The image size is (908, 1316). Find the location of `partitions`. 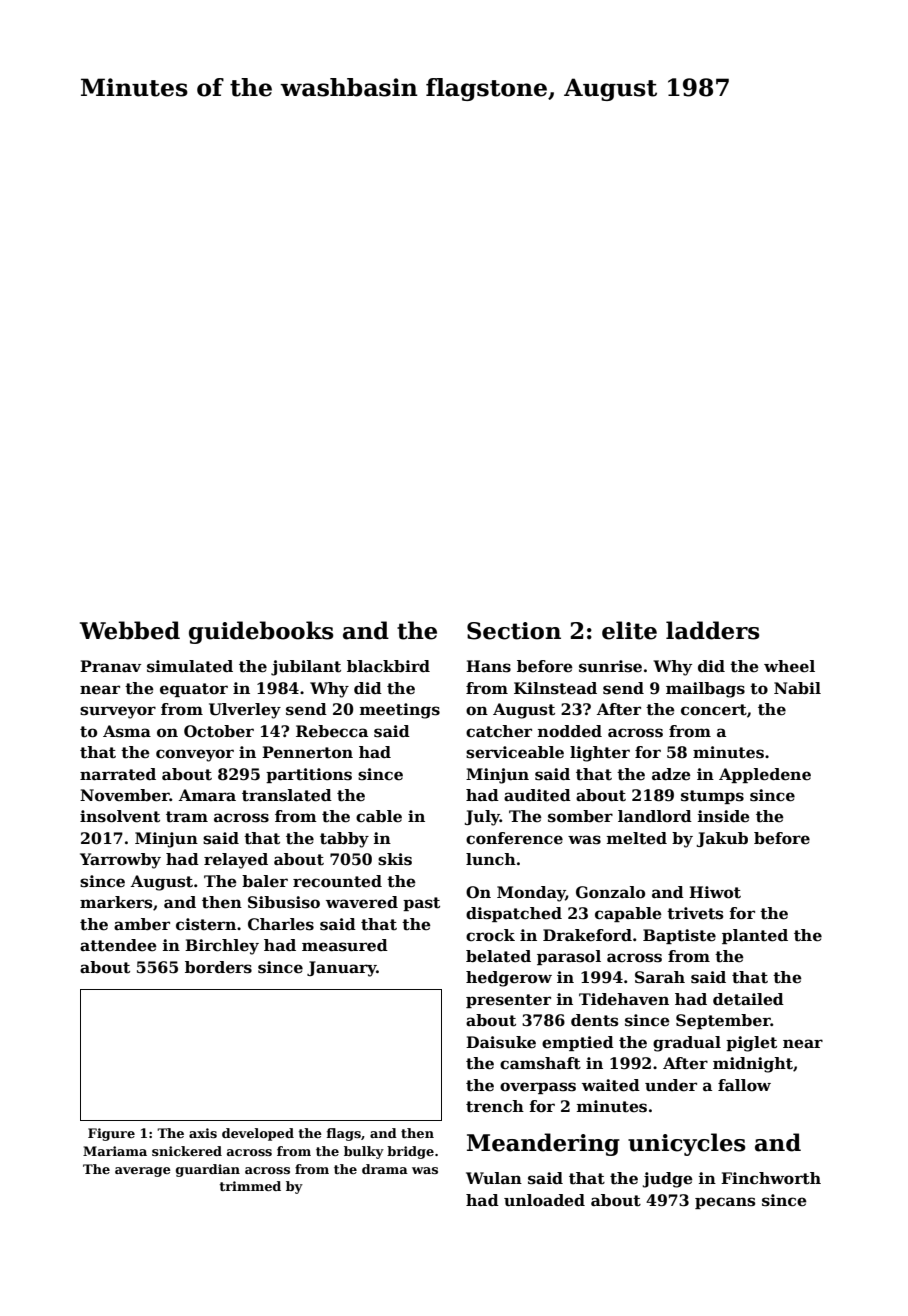

partitions is located at coordinates (309, 775).
